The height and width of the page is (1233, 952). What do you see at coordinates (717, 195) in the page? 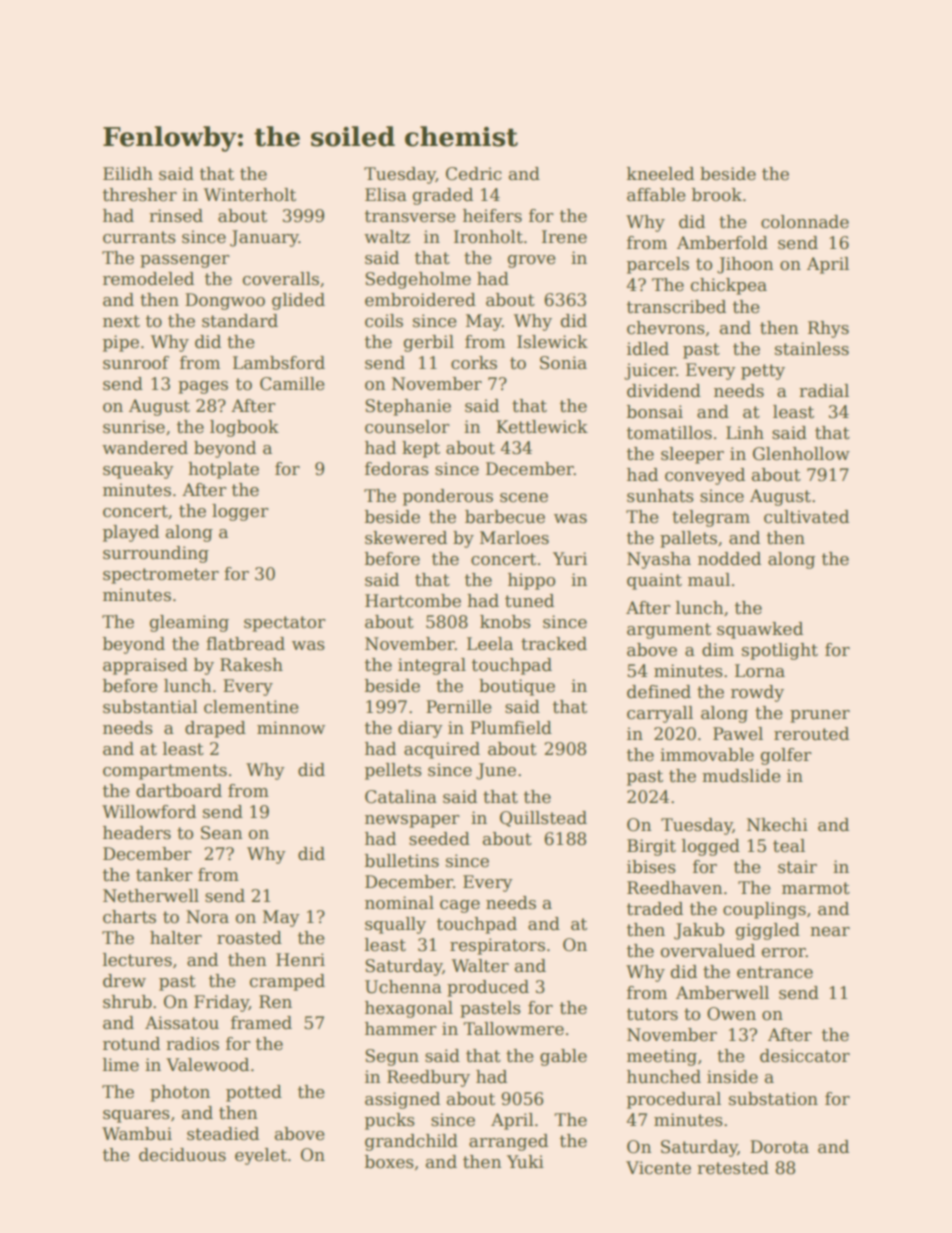
I see `brook` at bounding box center [717, 195].
